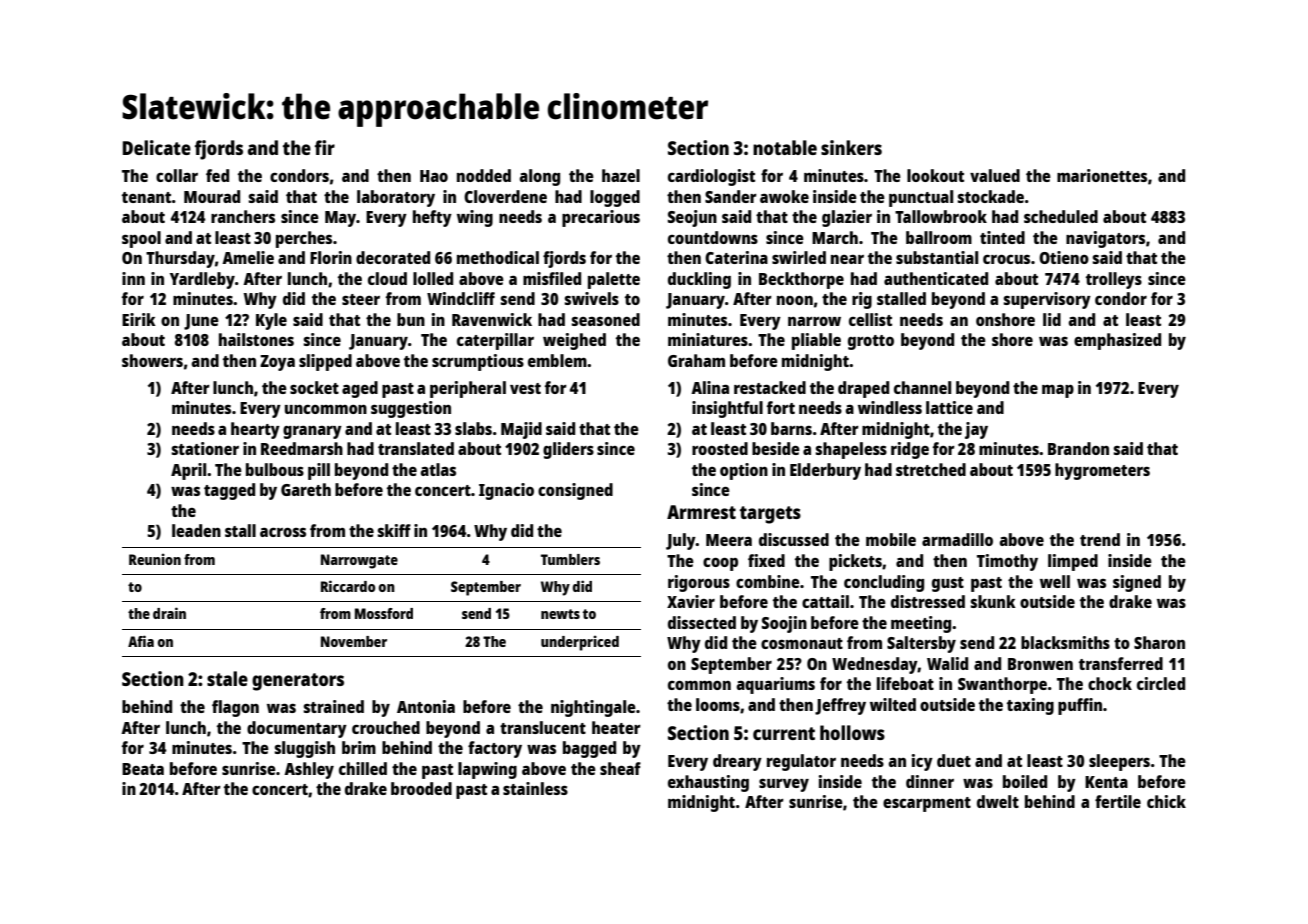 This document has height=924, width=1308. I want to click on atlas, so click(438, 469).
